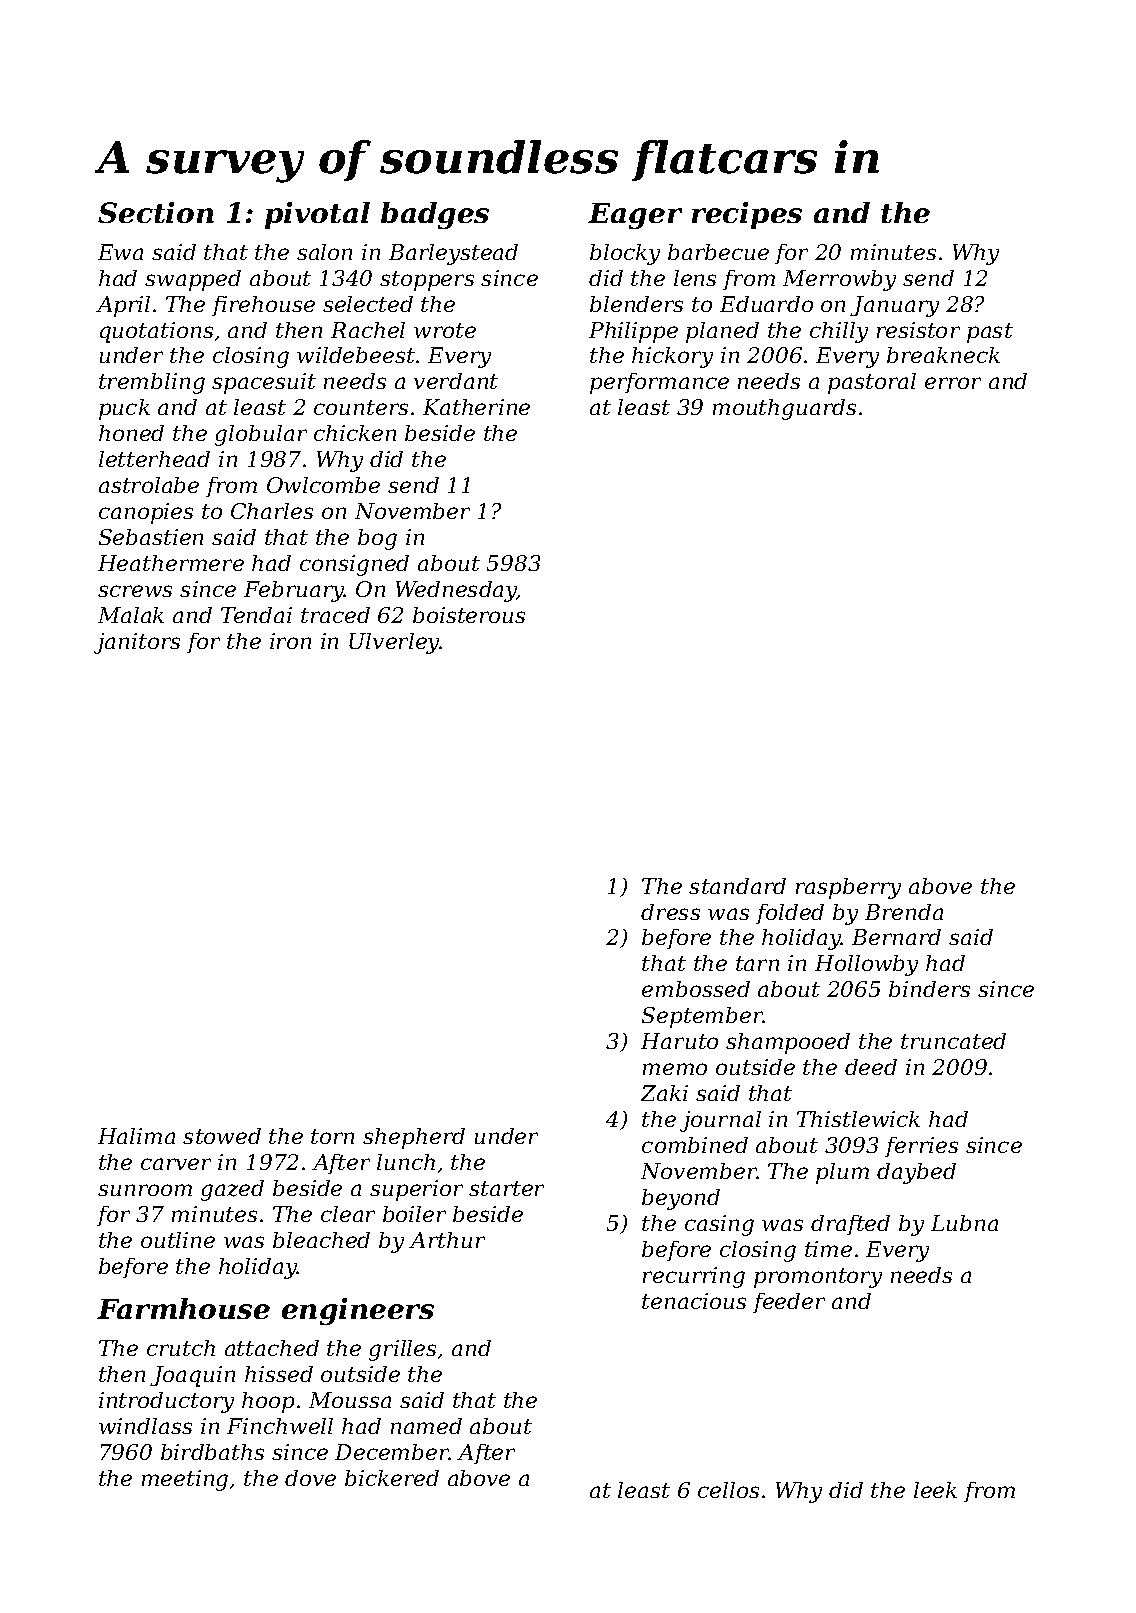  Describe the element at coordinates (747, 215) in the image. I see `recipes` at that location.
